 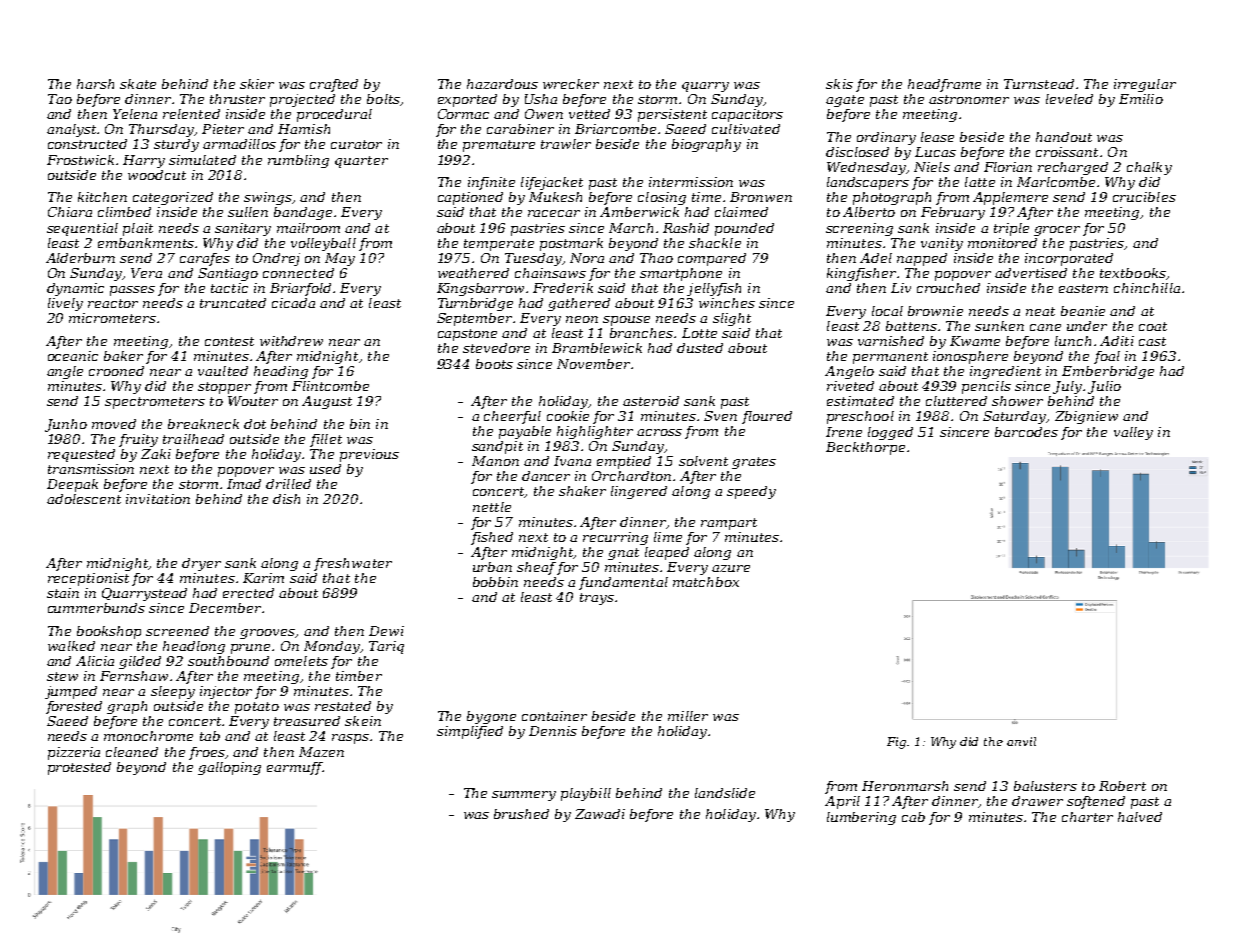 What do you see at coordinates (470, 198) in the document?
I see `captioned` at bounding box center [470, 198].
